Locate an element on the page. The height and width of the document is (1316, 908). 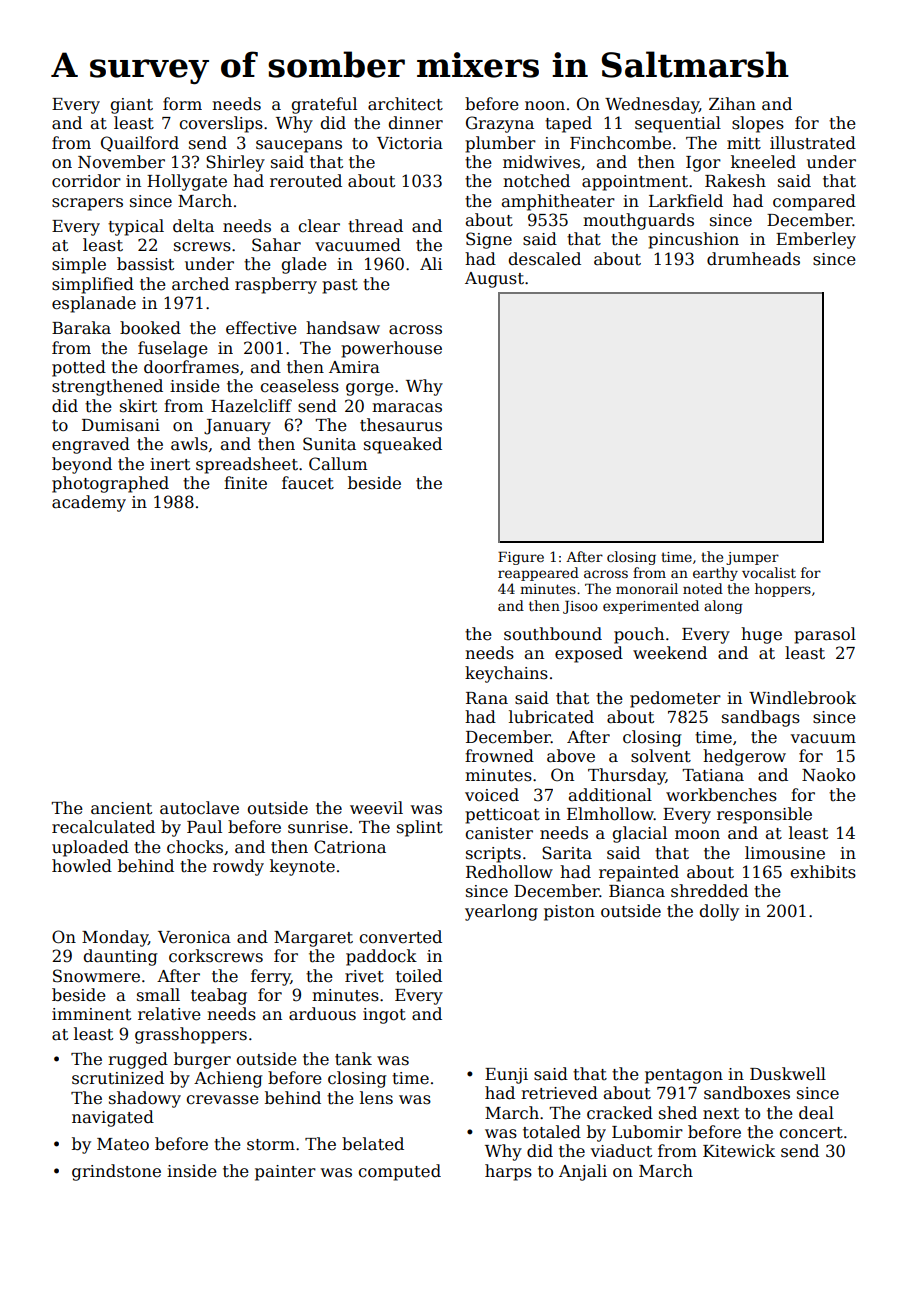
squeaked is located at coordinates (403, 445).
